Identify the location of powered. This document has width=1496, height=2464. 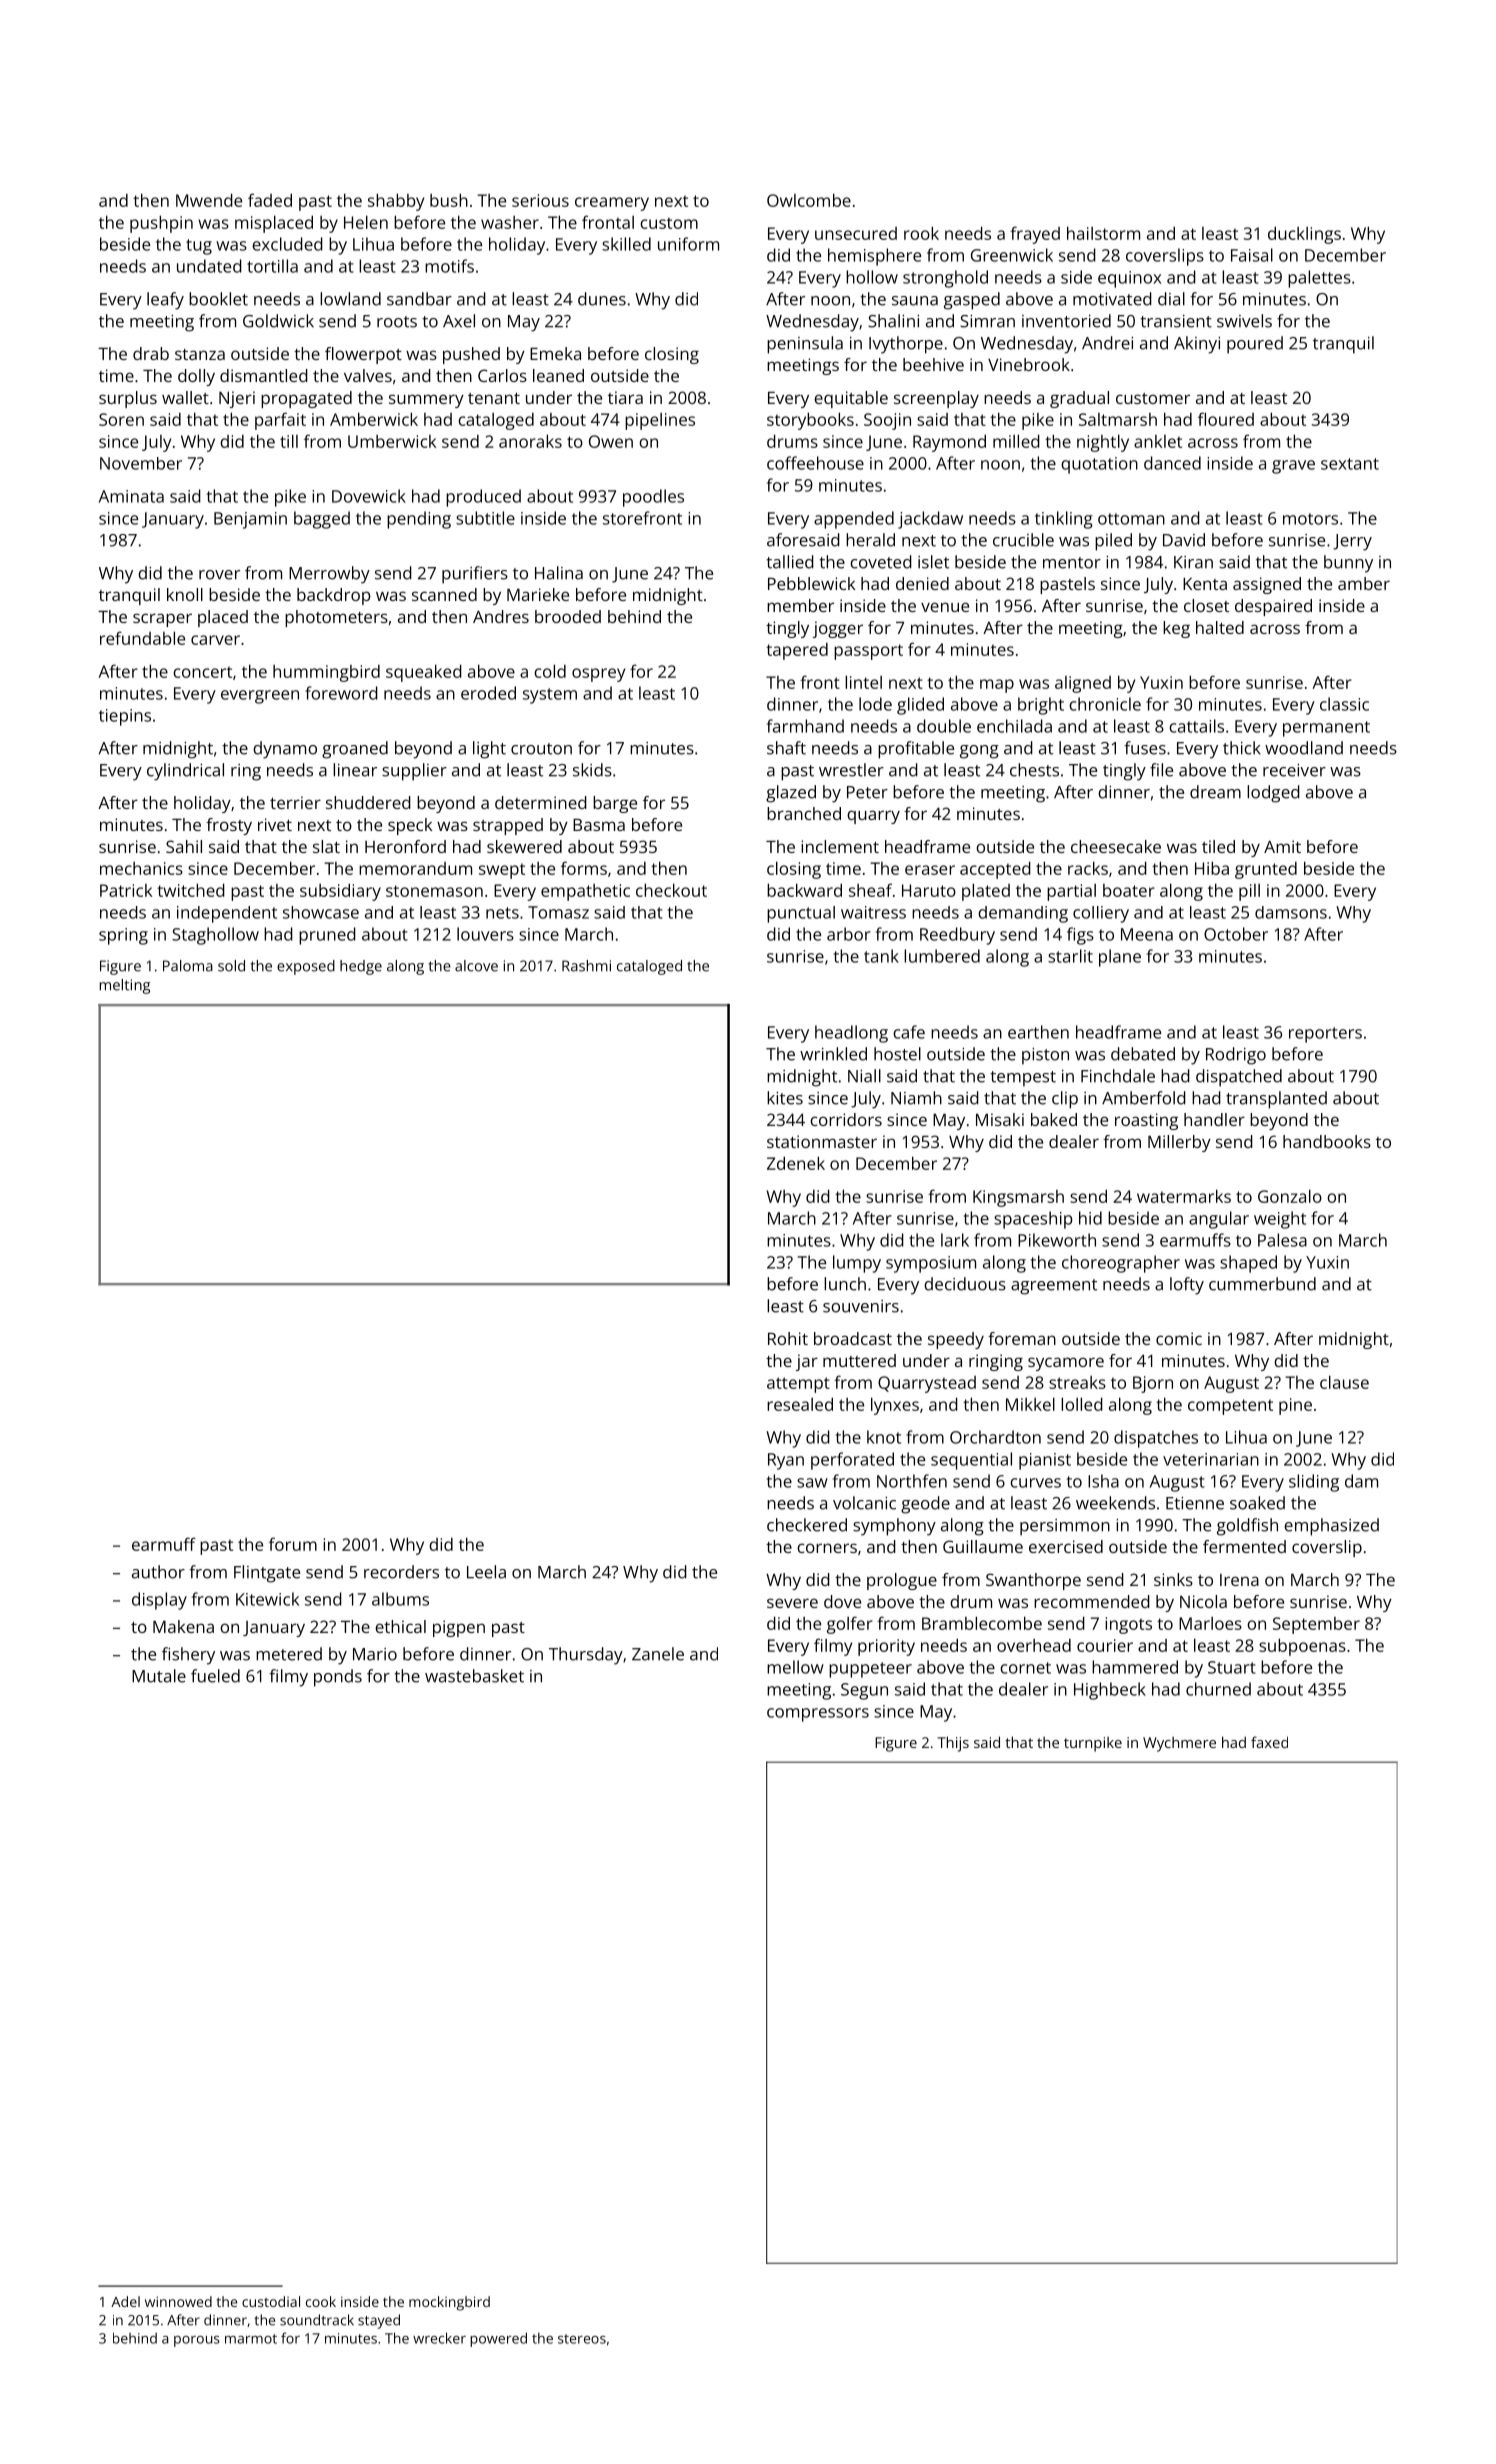
(498, 2339).
